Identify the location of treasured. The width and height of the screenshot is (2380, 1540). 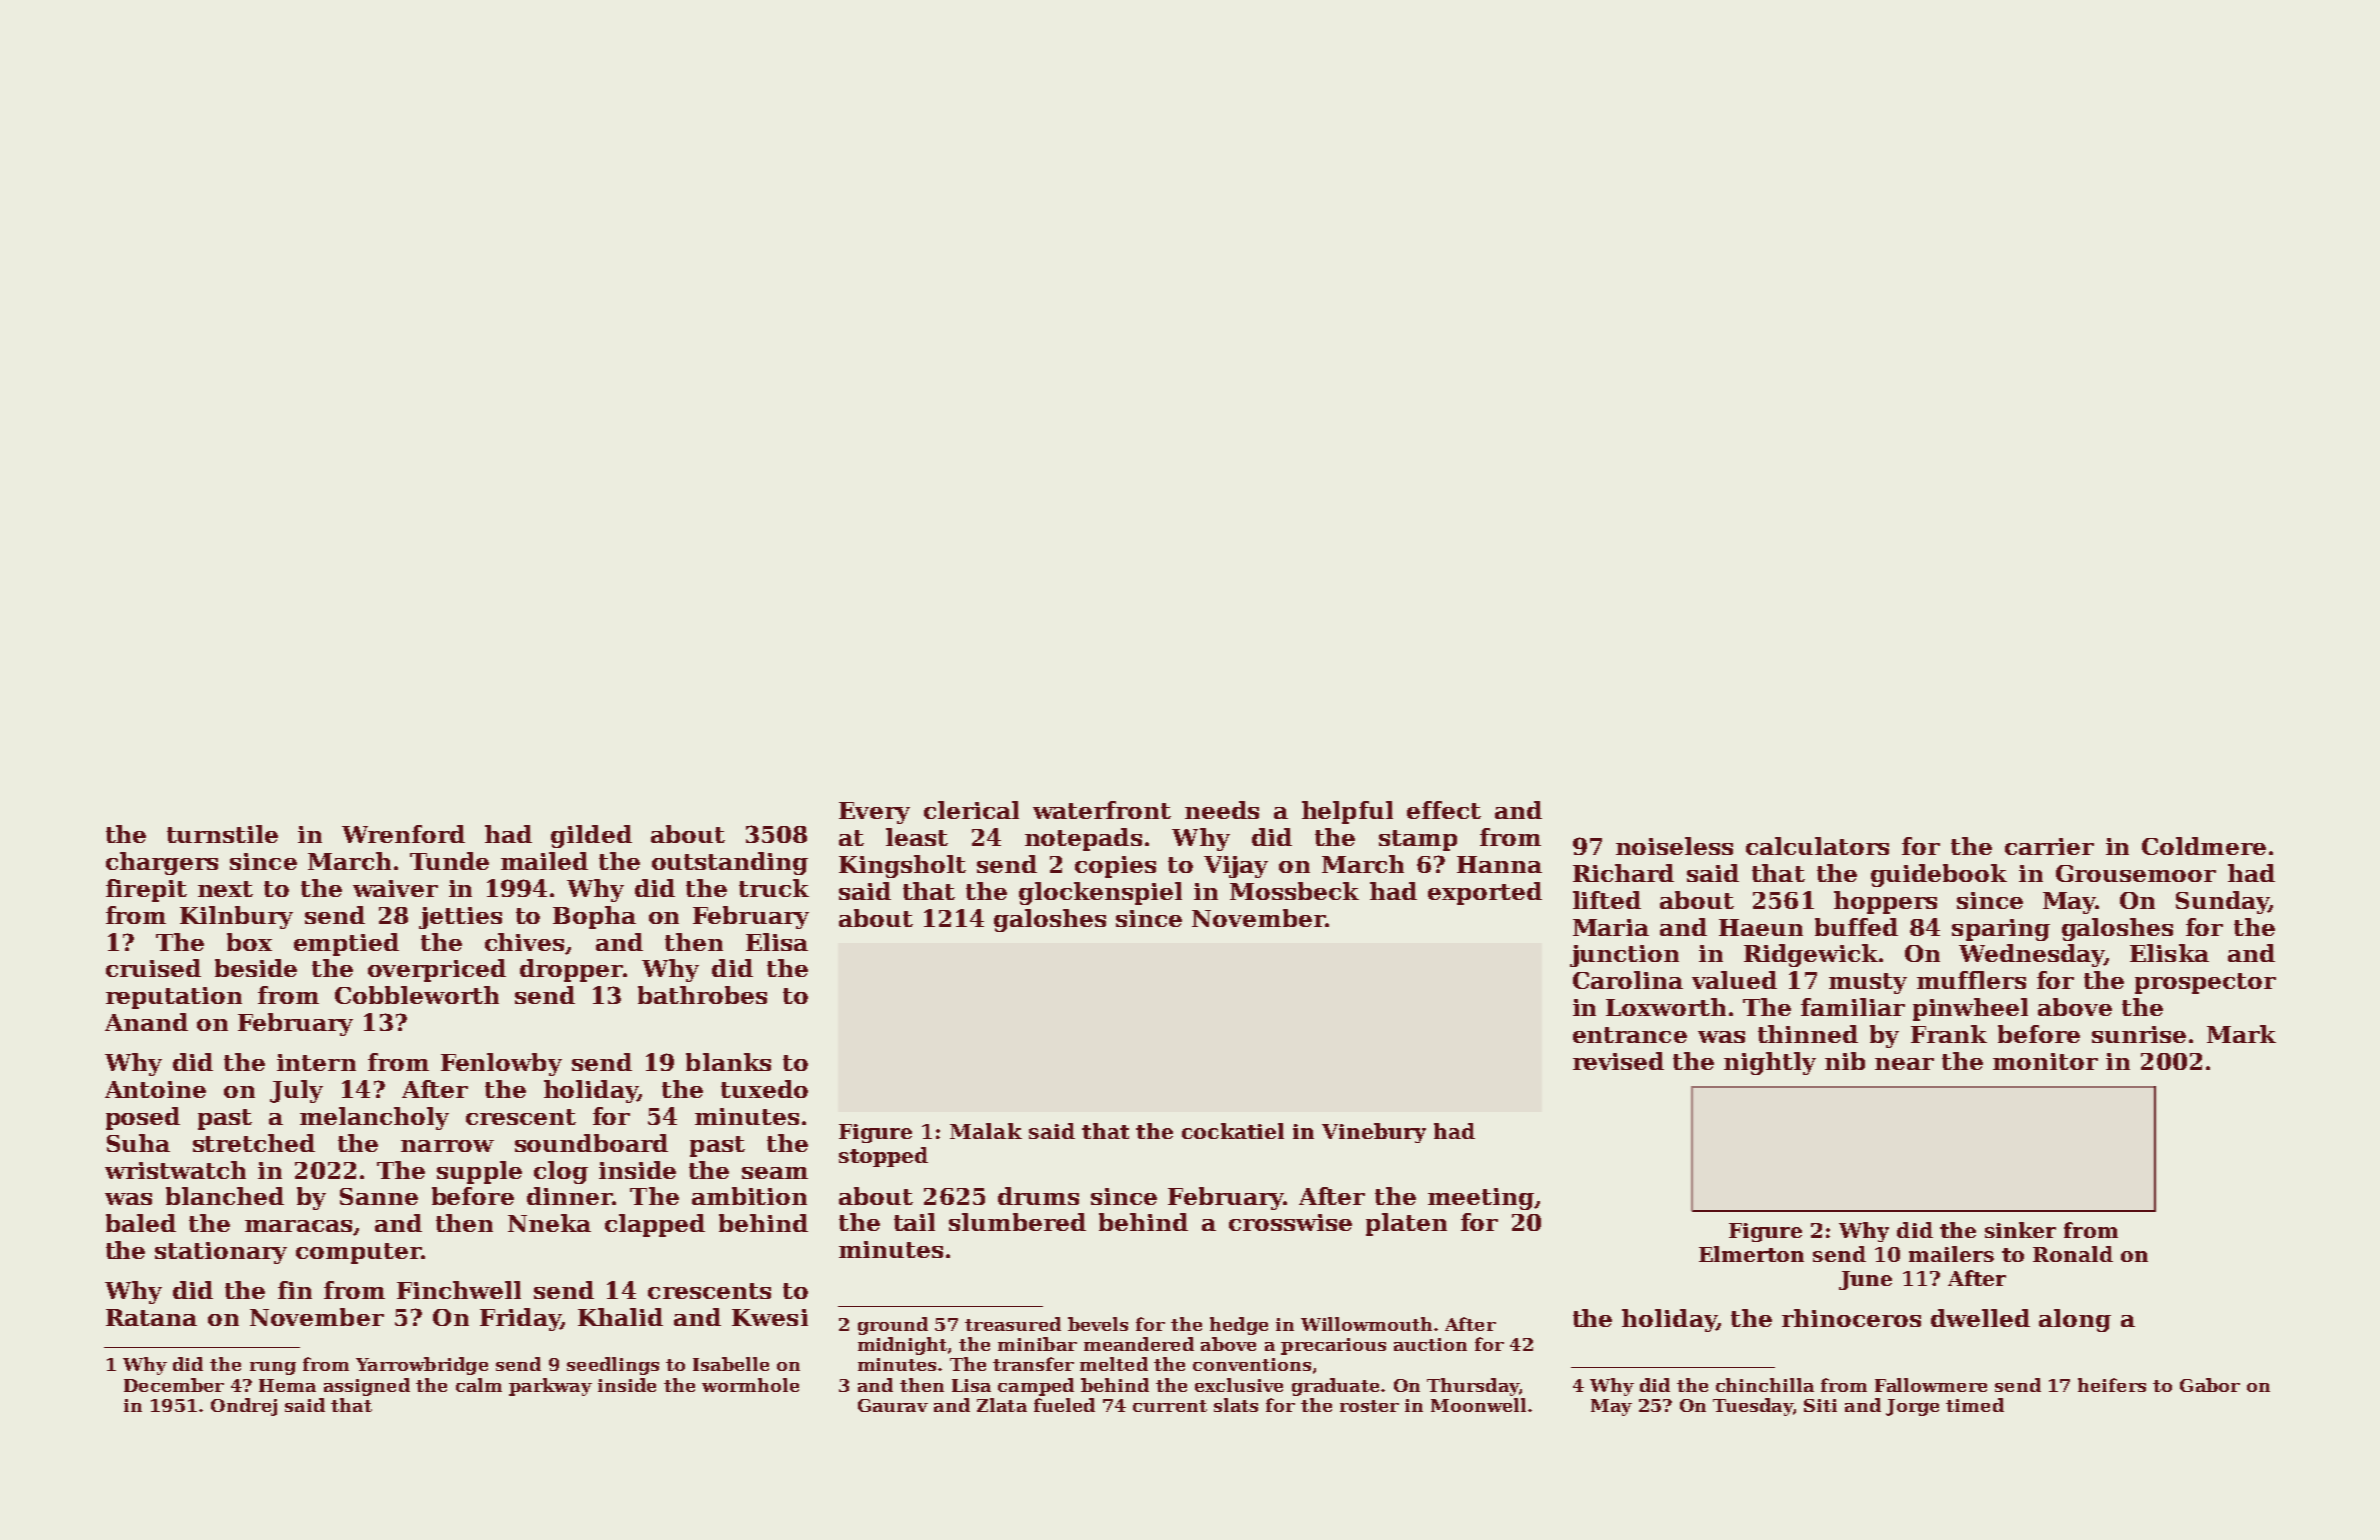
(1013, 1324).
